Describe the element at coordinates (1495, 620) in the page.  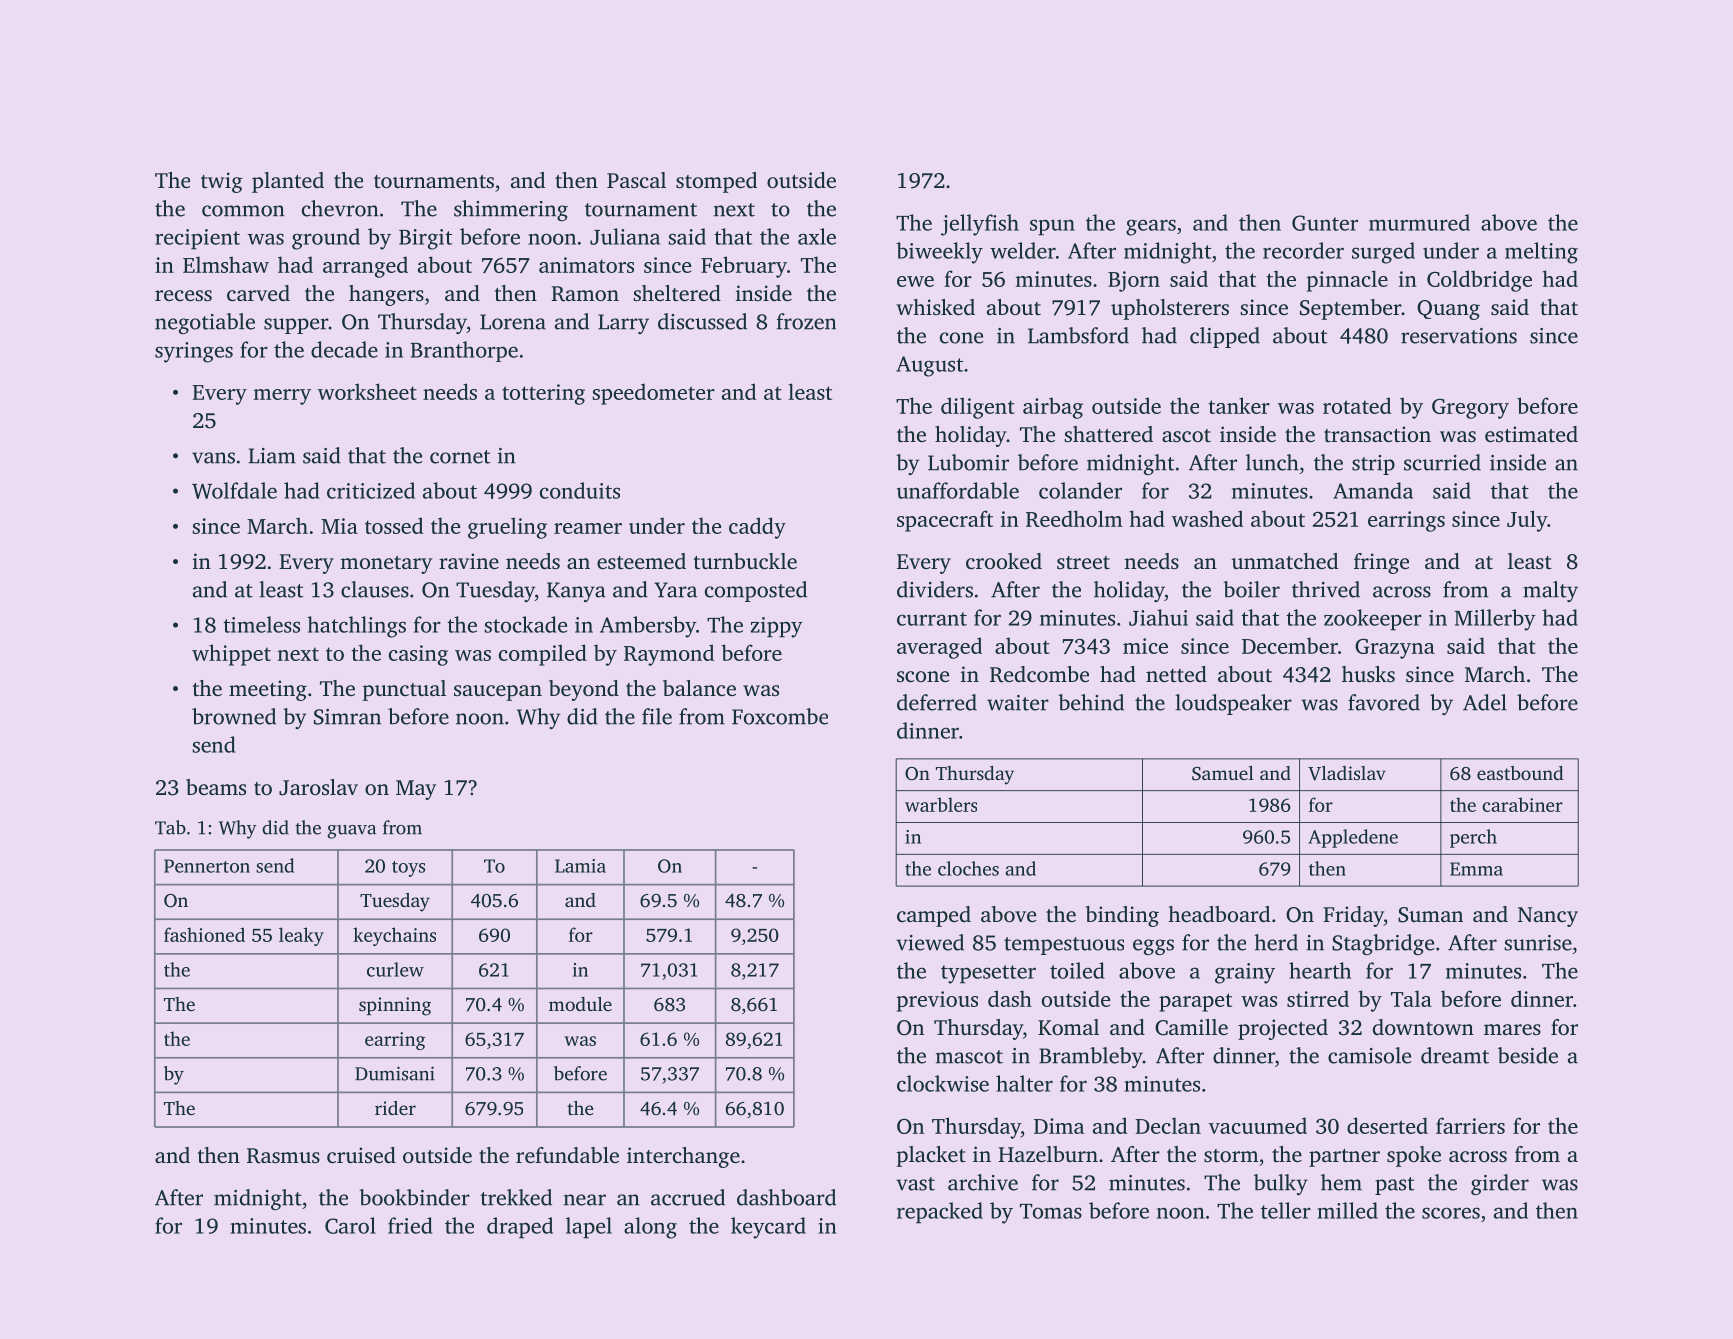
I see `Millerby` at that location.
